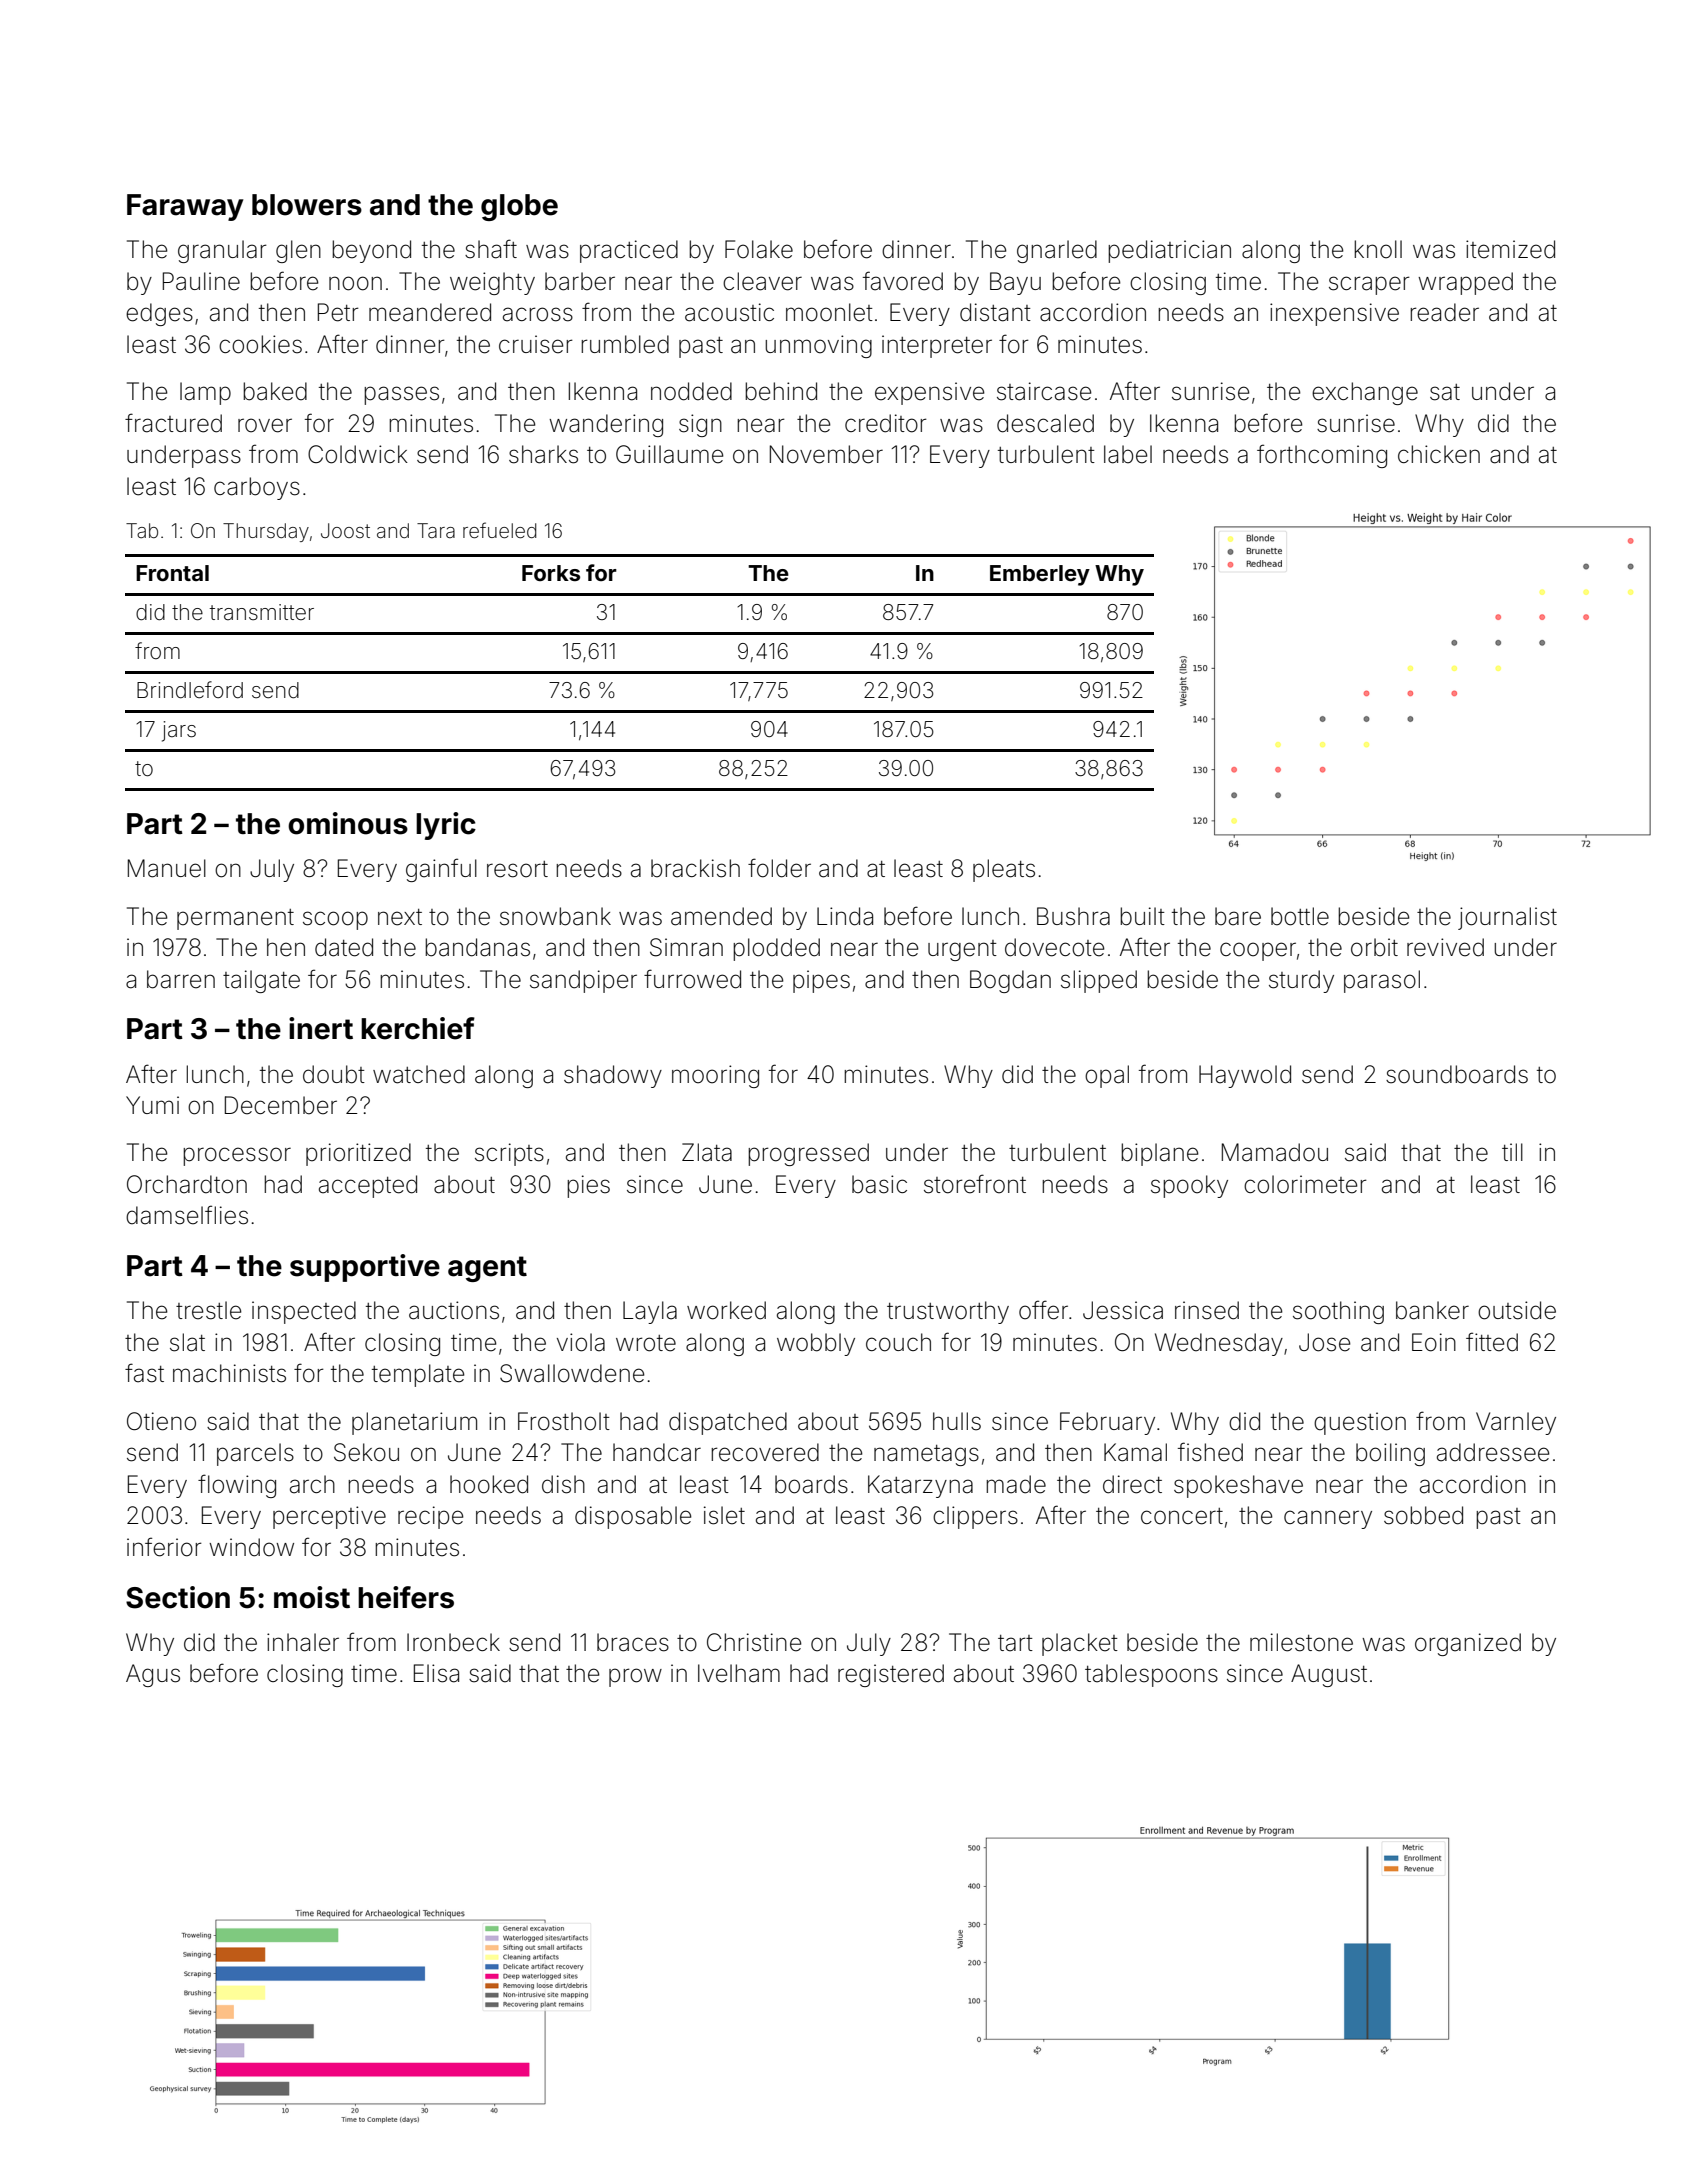 Image resolution: width=1683 pixels, height=2178 pixels. Describe the element at coordinates (1300, 916) in the screenshot. I see `bottle` at that location.
